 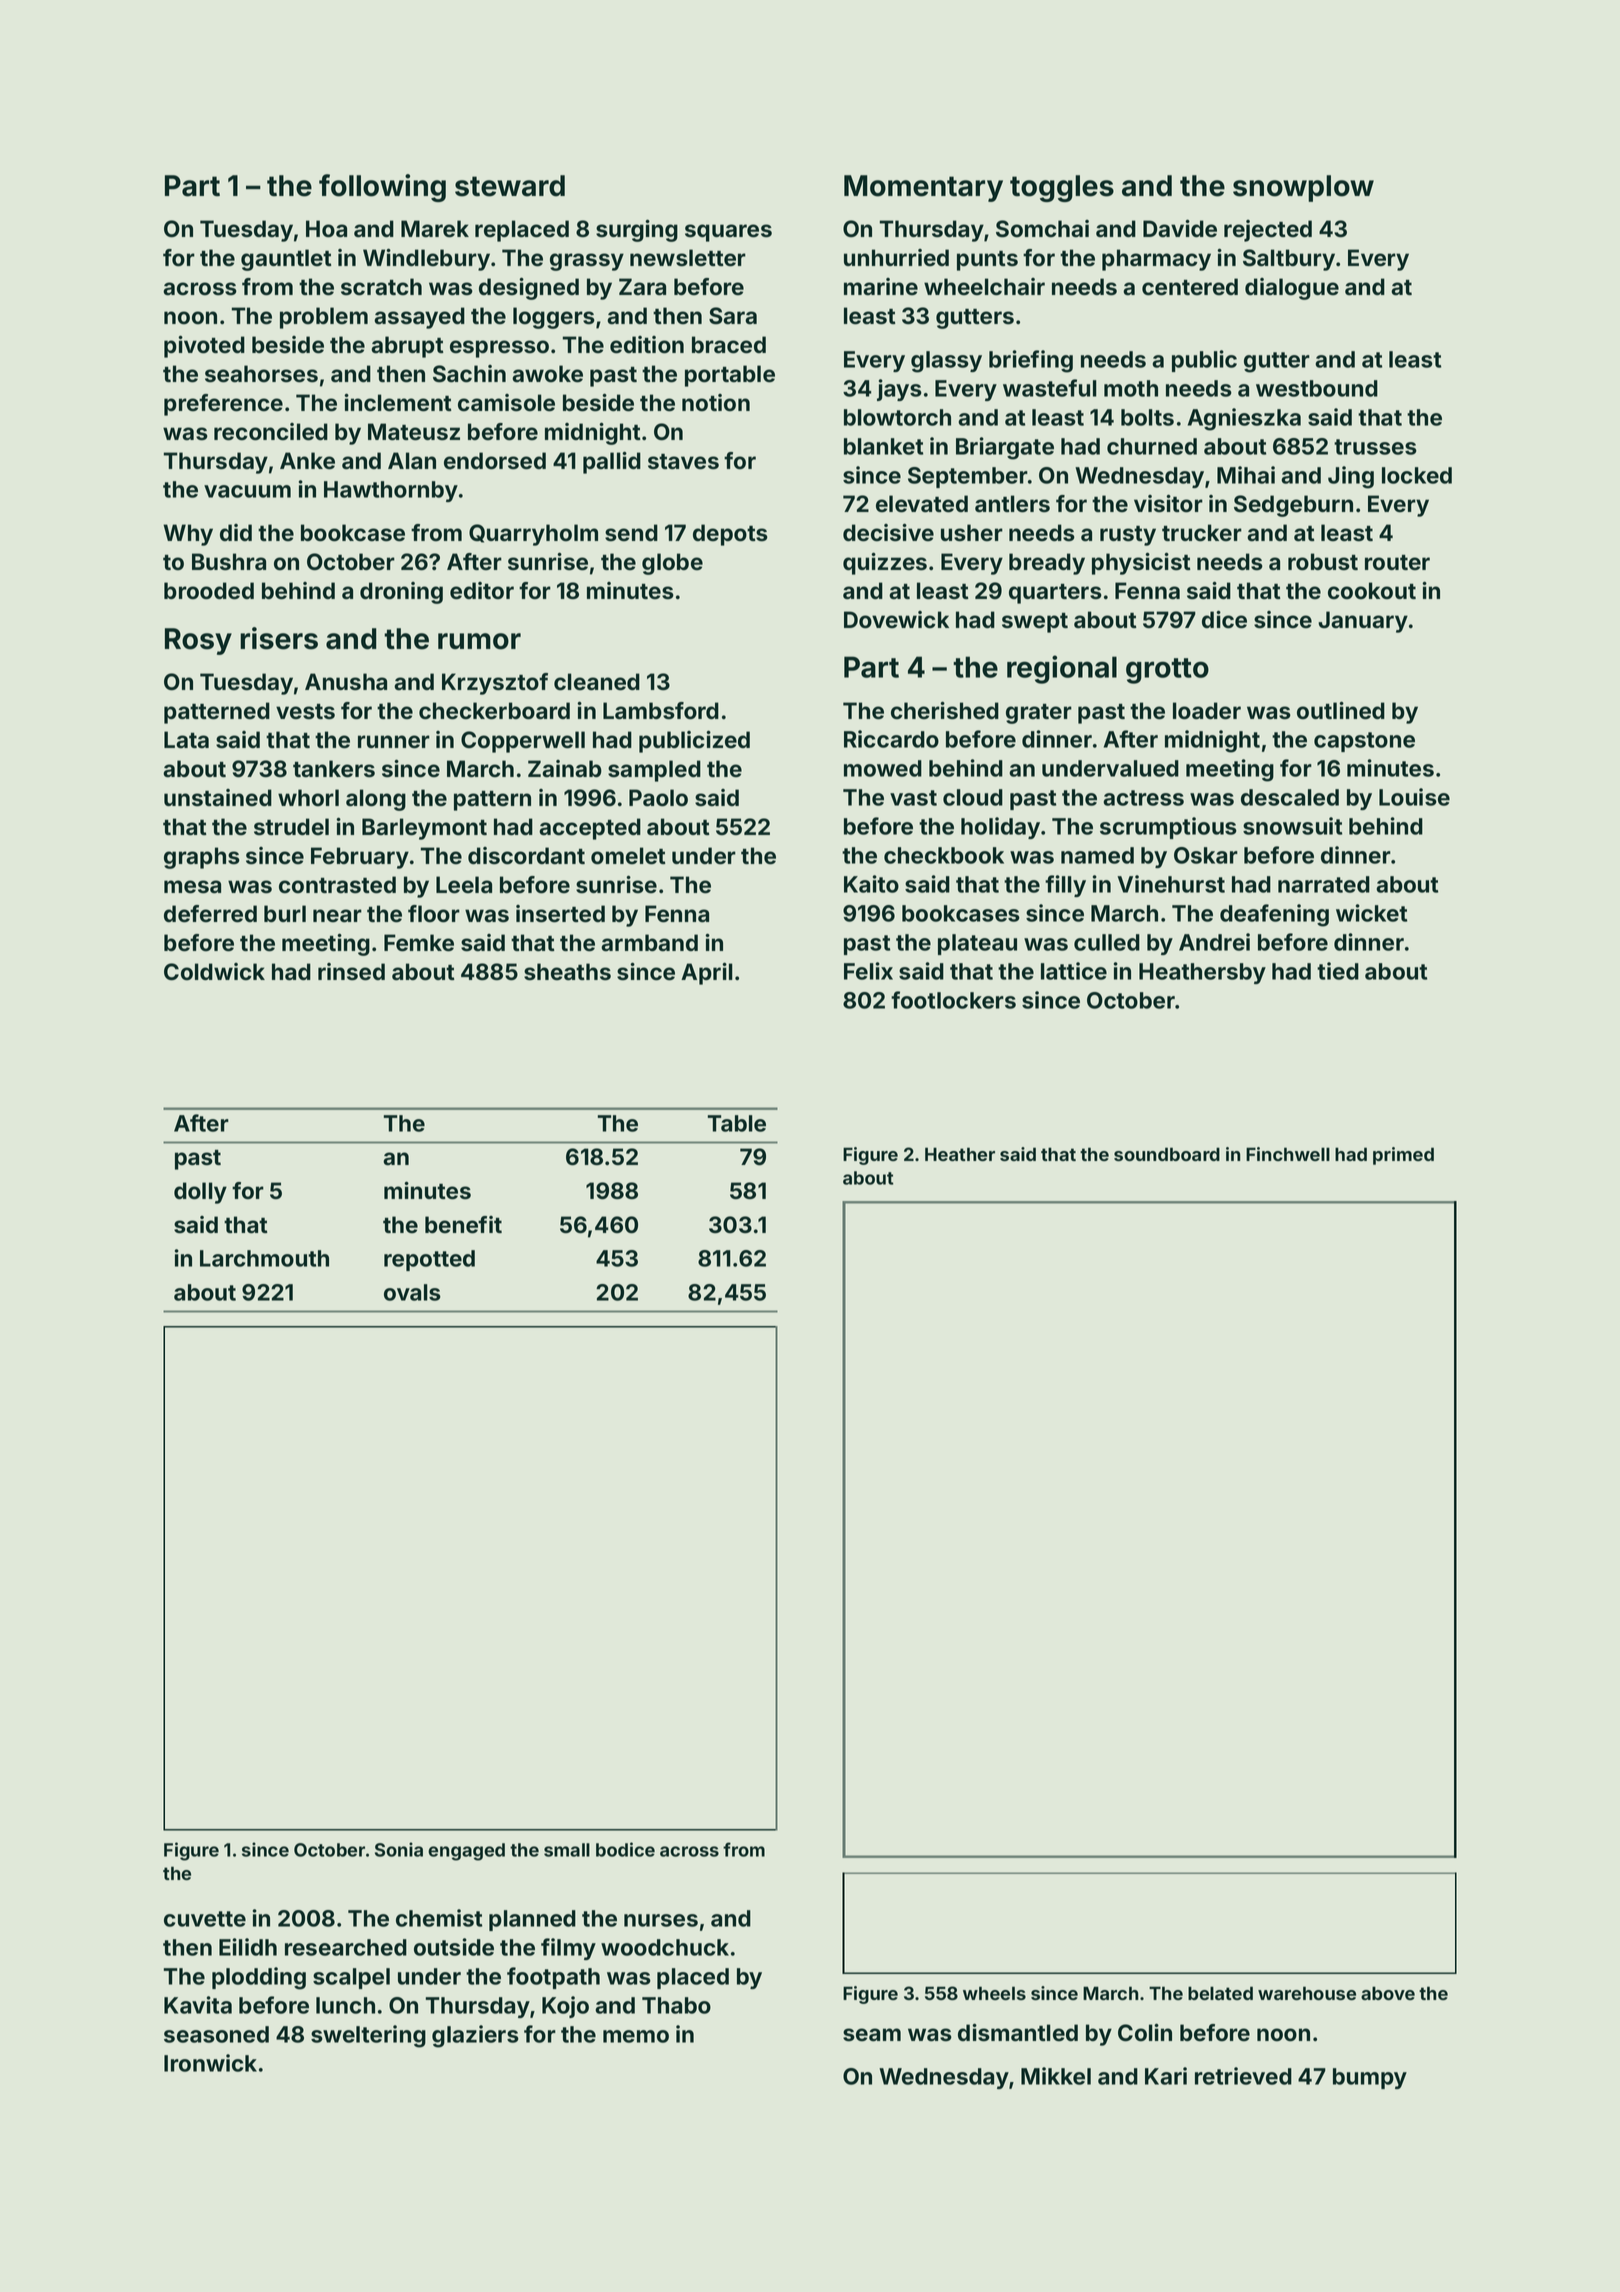 I want to click on soundboard, so click(x=1167, y=1154).
